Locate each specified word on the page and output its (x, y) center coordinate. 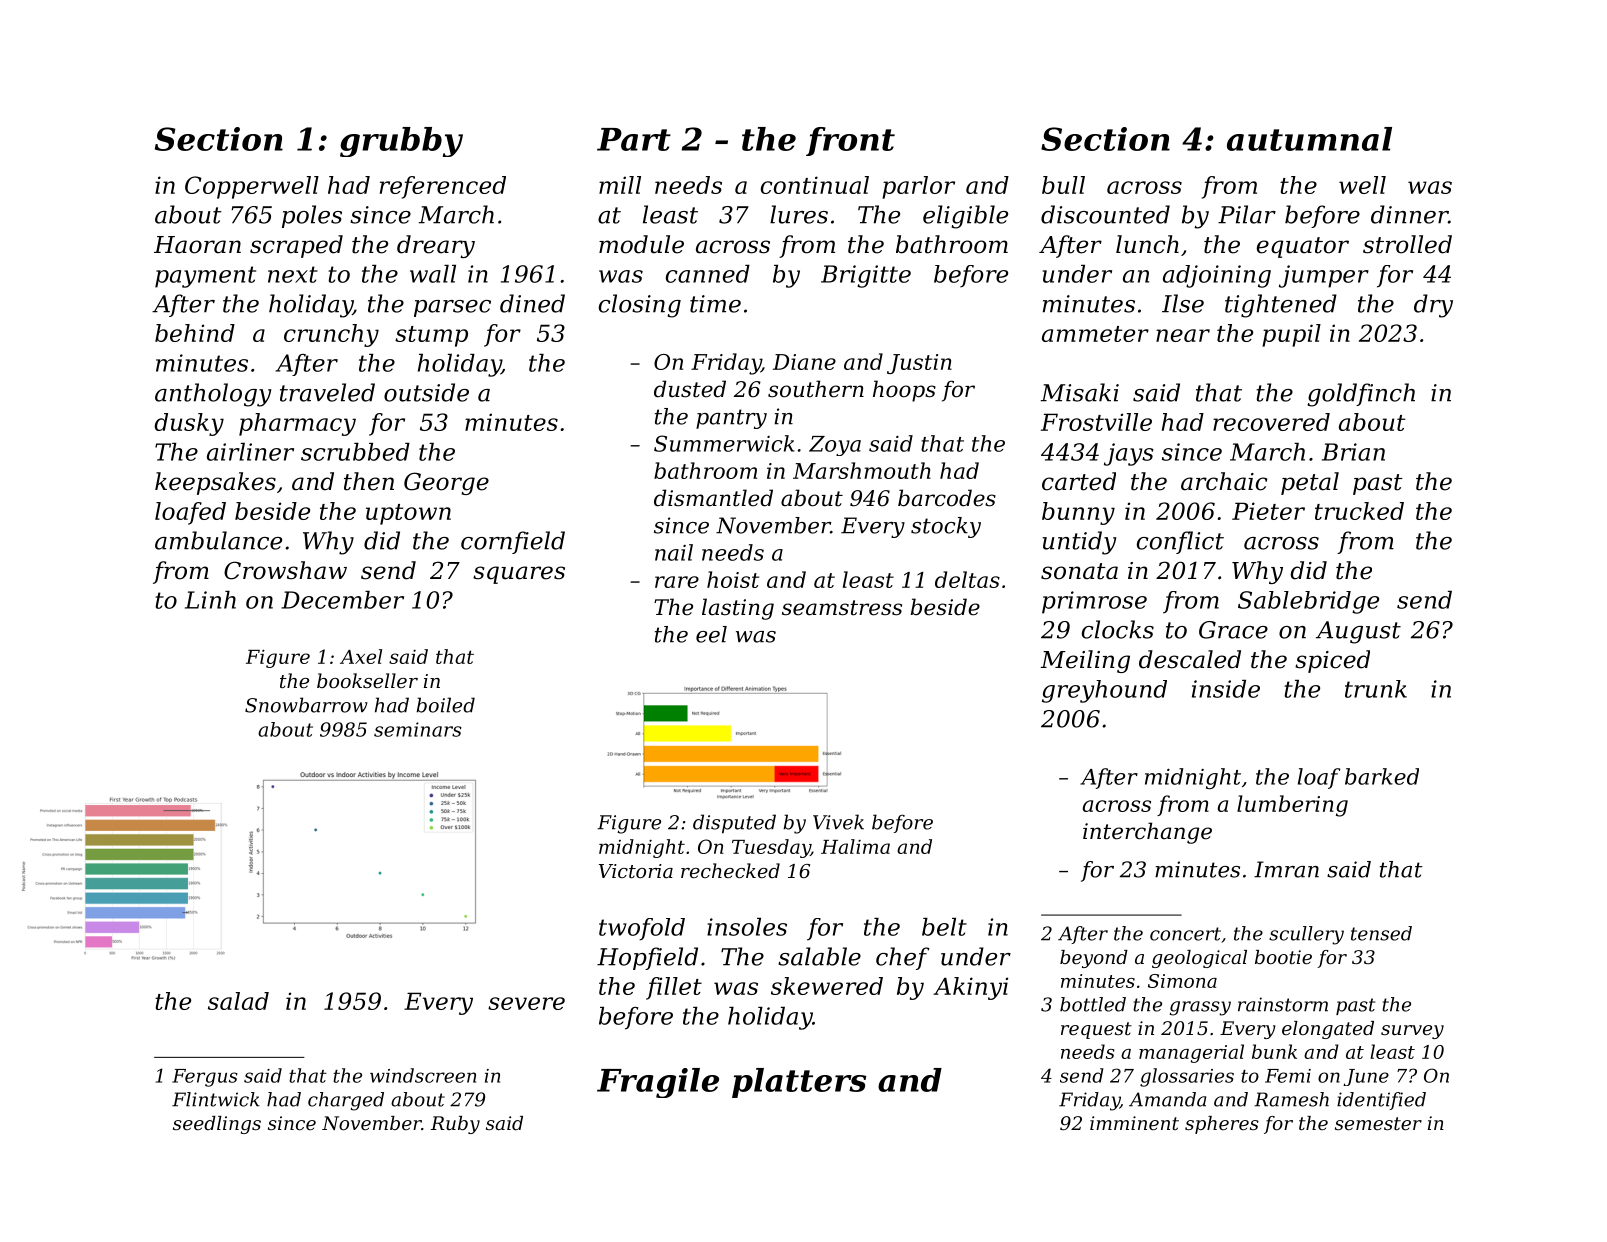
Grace (1233, 630)
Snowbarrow (306, 705)
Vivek (838, 822)
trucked (1359, 511)
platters (799, 1083)
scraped (296, 246)
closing (640, 306)
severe (526, 1003)
